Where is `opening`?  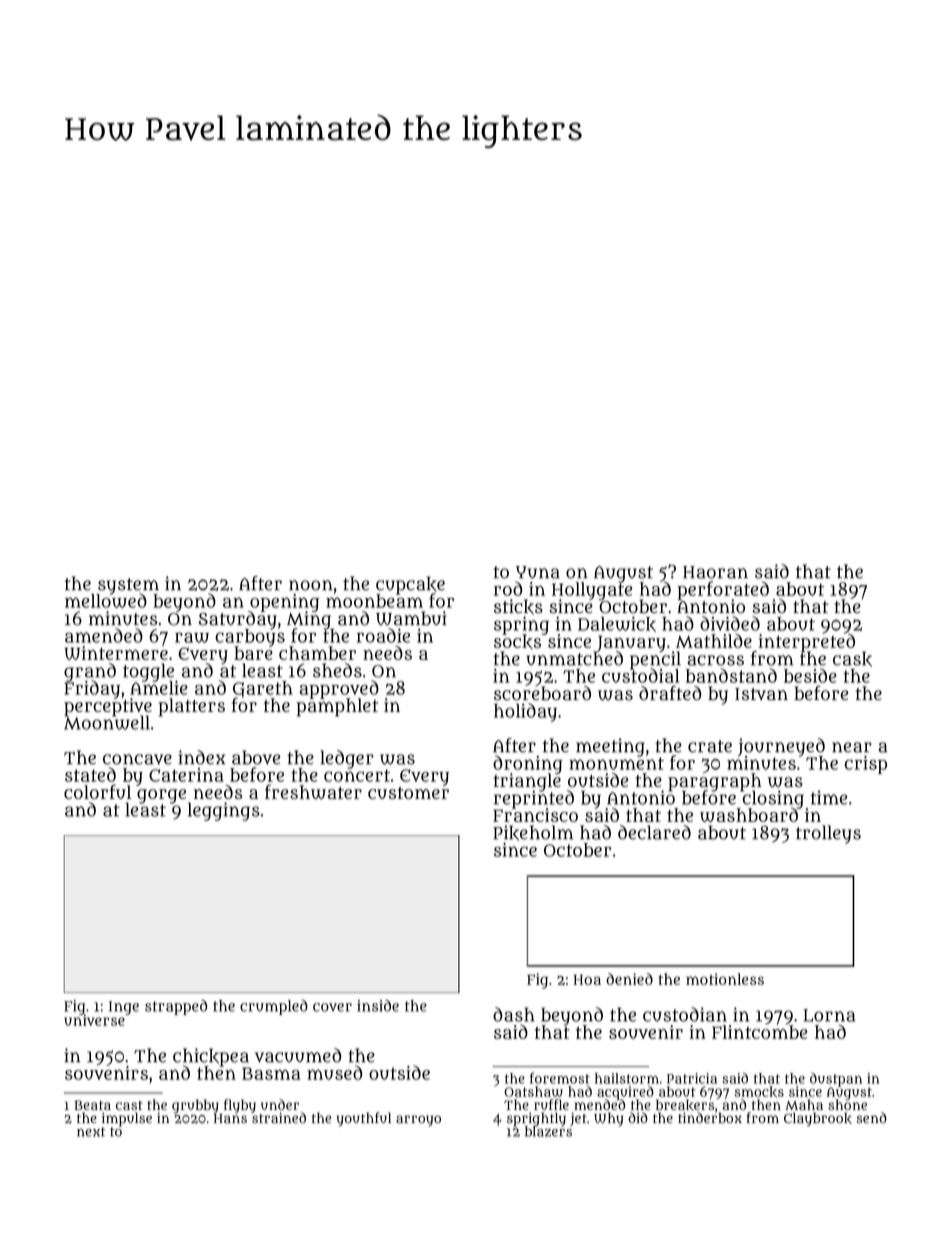
opening is located at coordinates (285, 602).
